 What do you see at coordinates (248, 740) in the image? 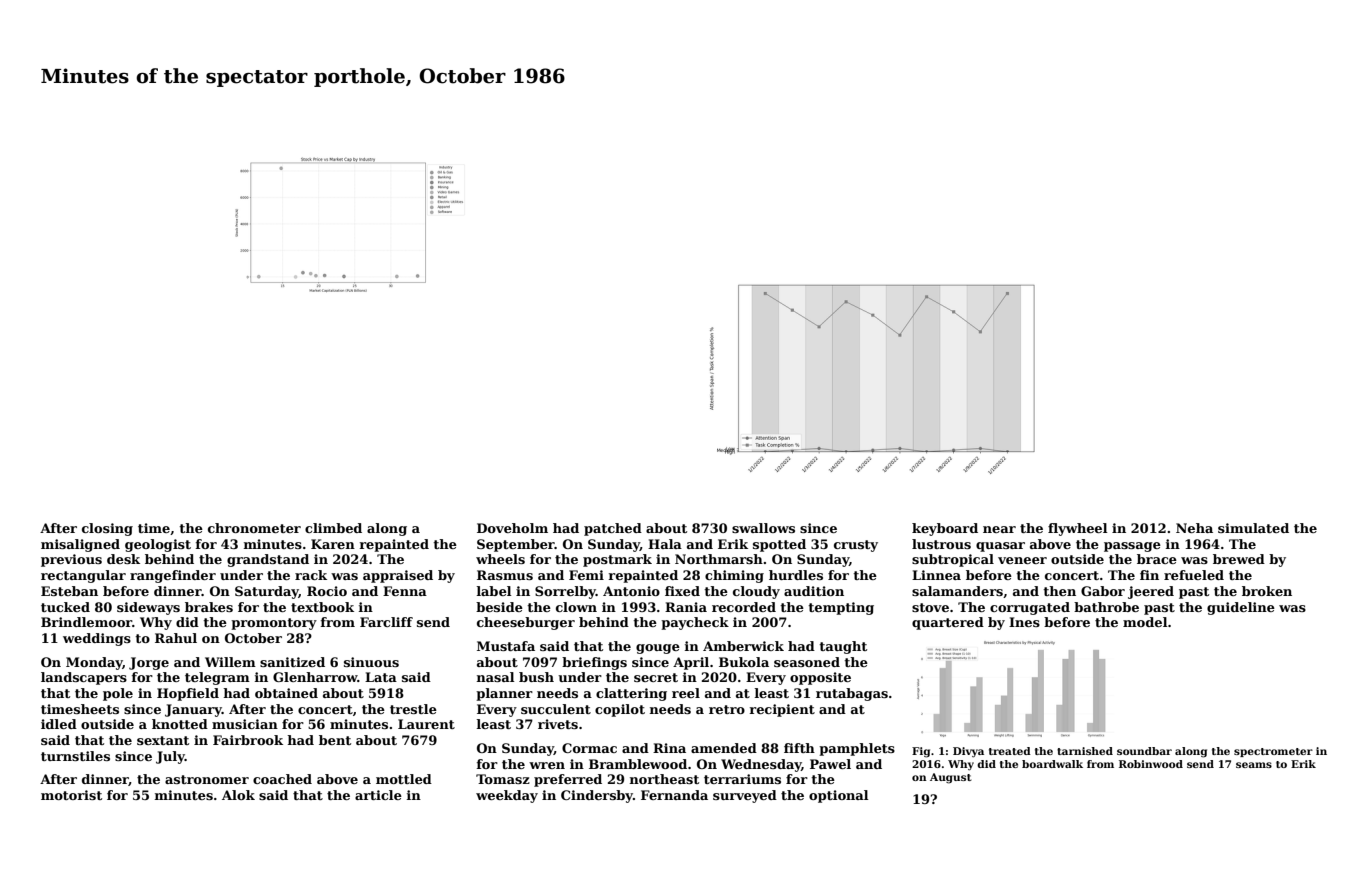
I see `Fairbrook` at bounding box center [248, 740].
